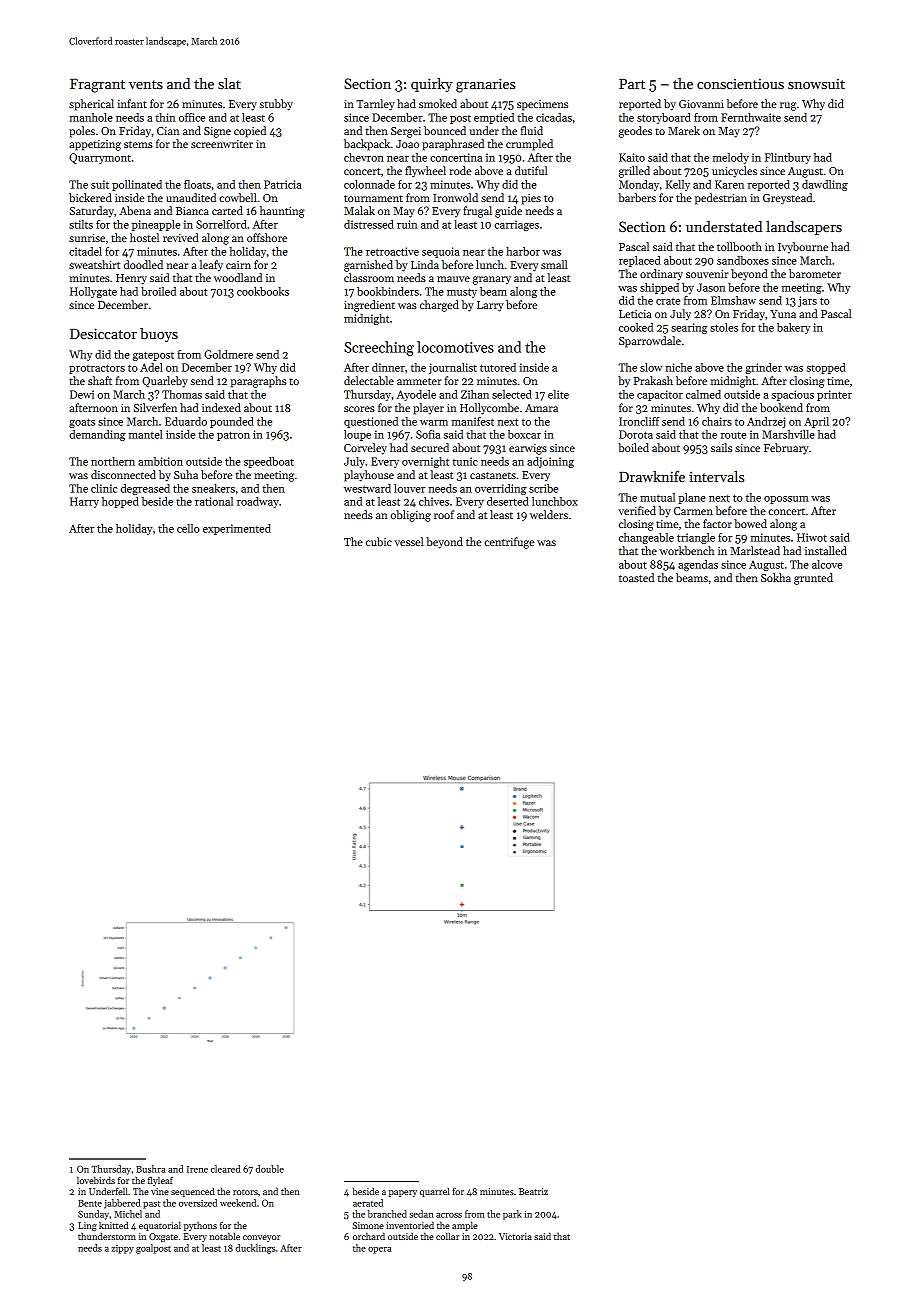 The image size is (924, 1308). Describe the element at coordinates (512, 1215) in the screenshot. I see `park` at that location.
